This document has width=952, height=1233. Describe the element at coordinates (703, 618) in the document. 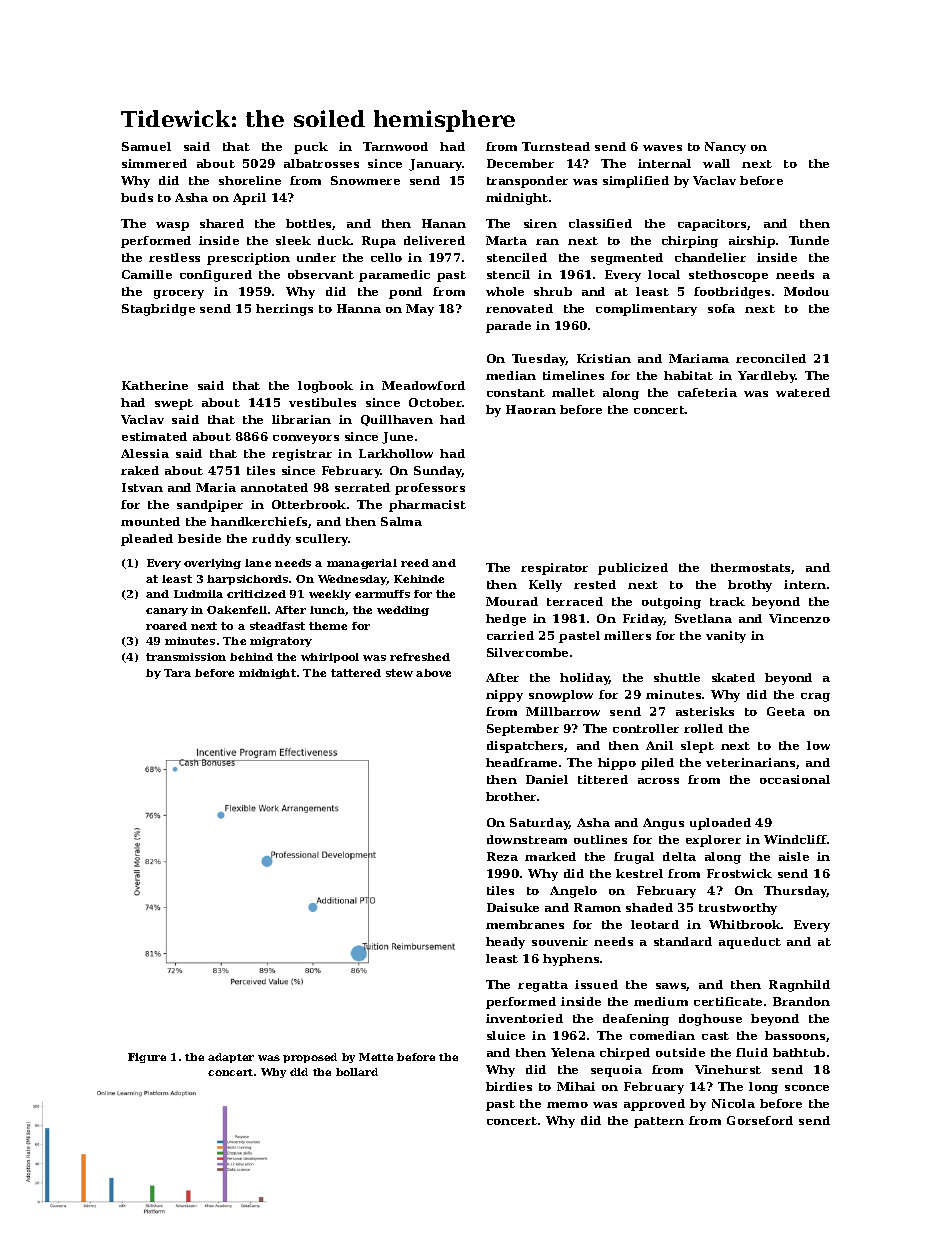

I see `Svetlana` at that location.
